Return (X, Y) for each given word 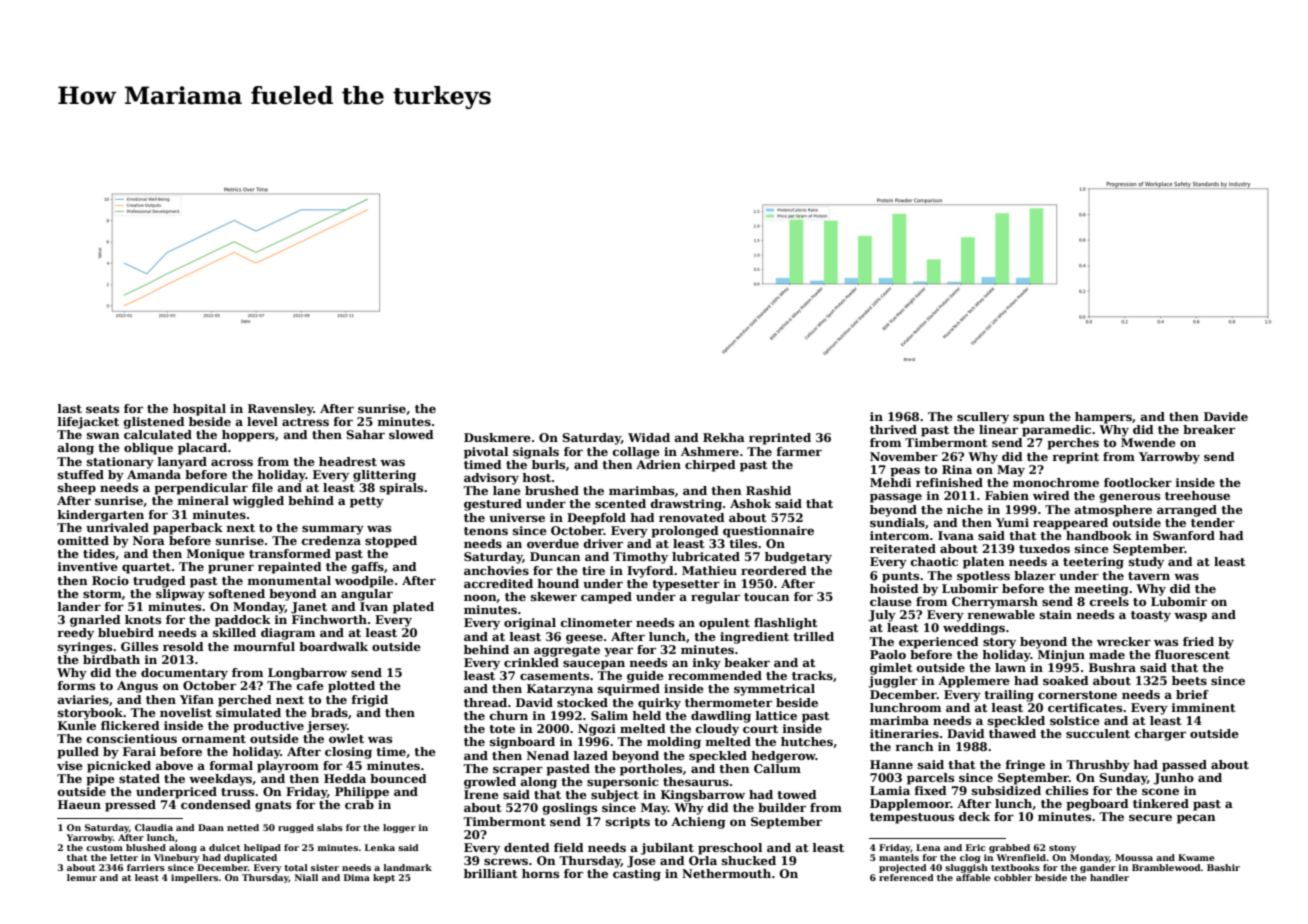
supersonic (623, 783)
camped (606, 598)
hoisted (894, 588)
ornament (214, 739)
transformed (290, 553)
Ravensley (281, 410)
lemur (82, 877)
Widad (649, 437)
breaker (1209, 429)
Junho (1173, 779)
